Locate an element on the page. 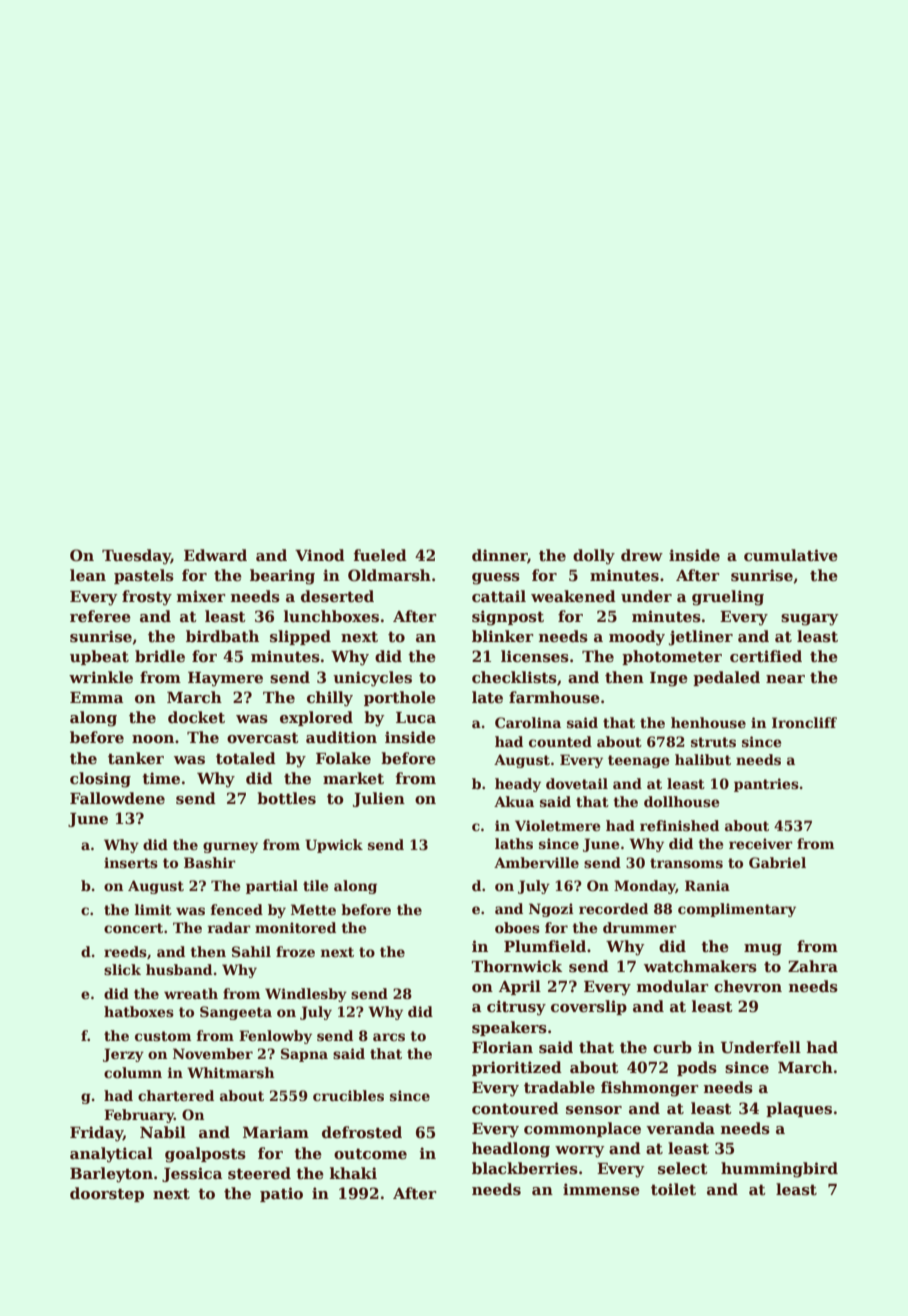  pantries is located at coordinates (766, 785).
